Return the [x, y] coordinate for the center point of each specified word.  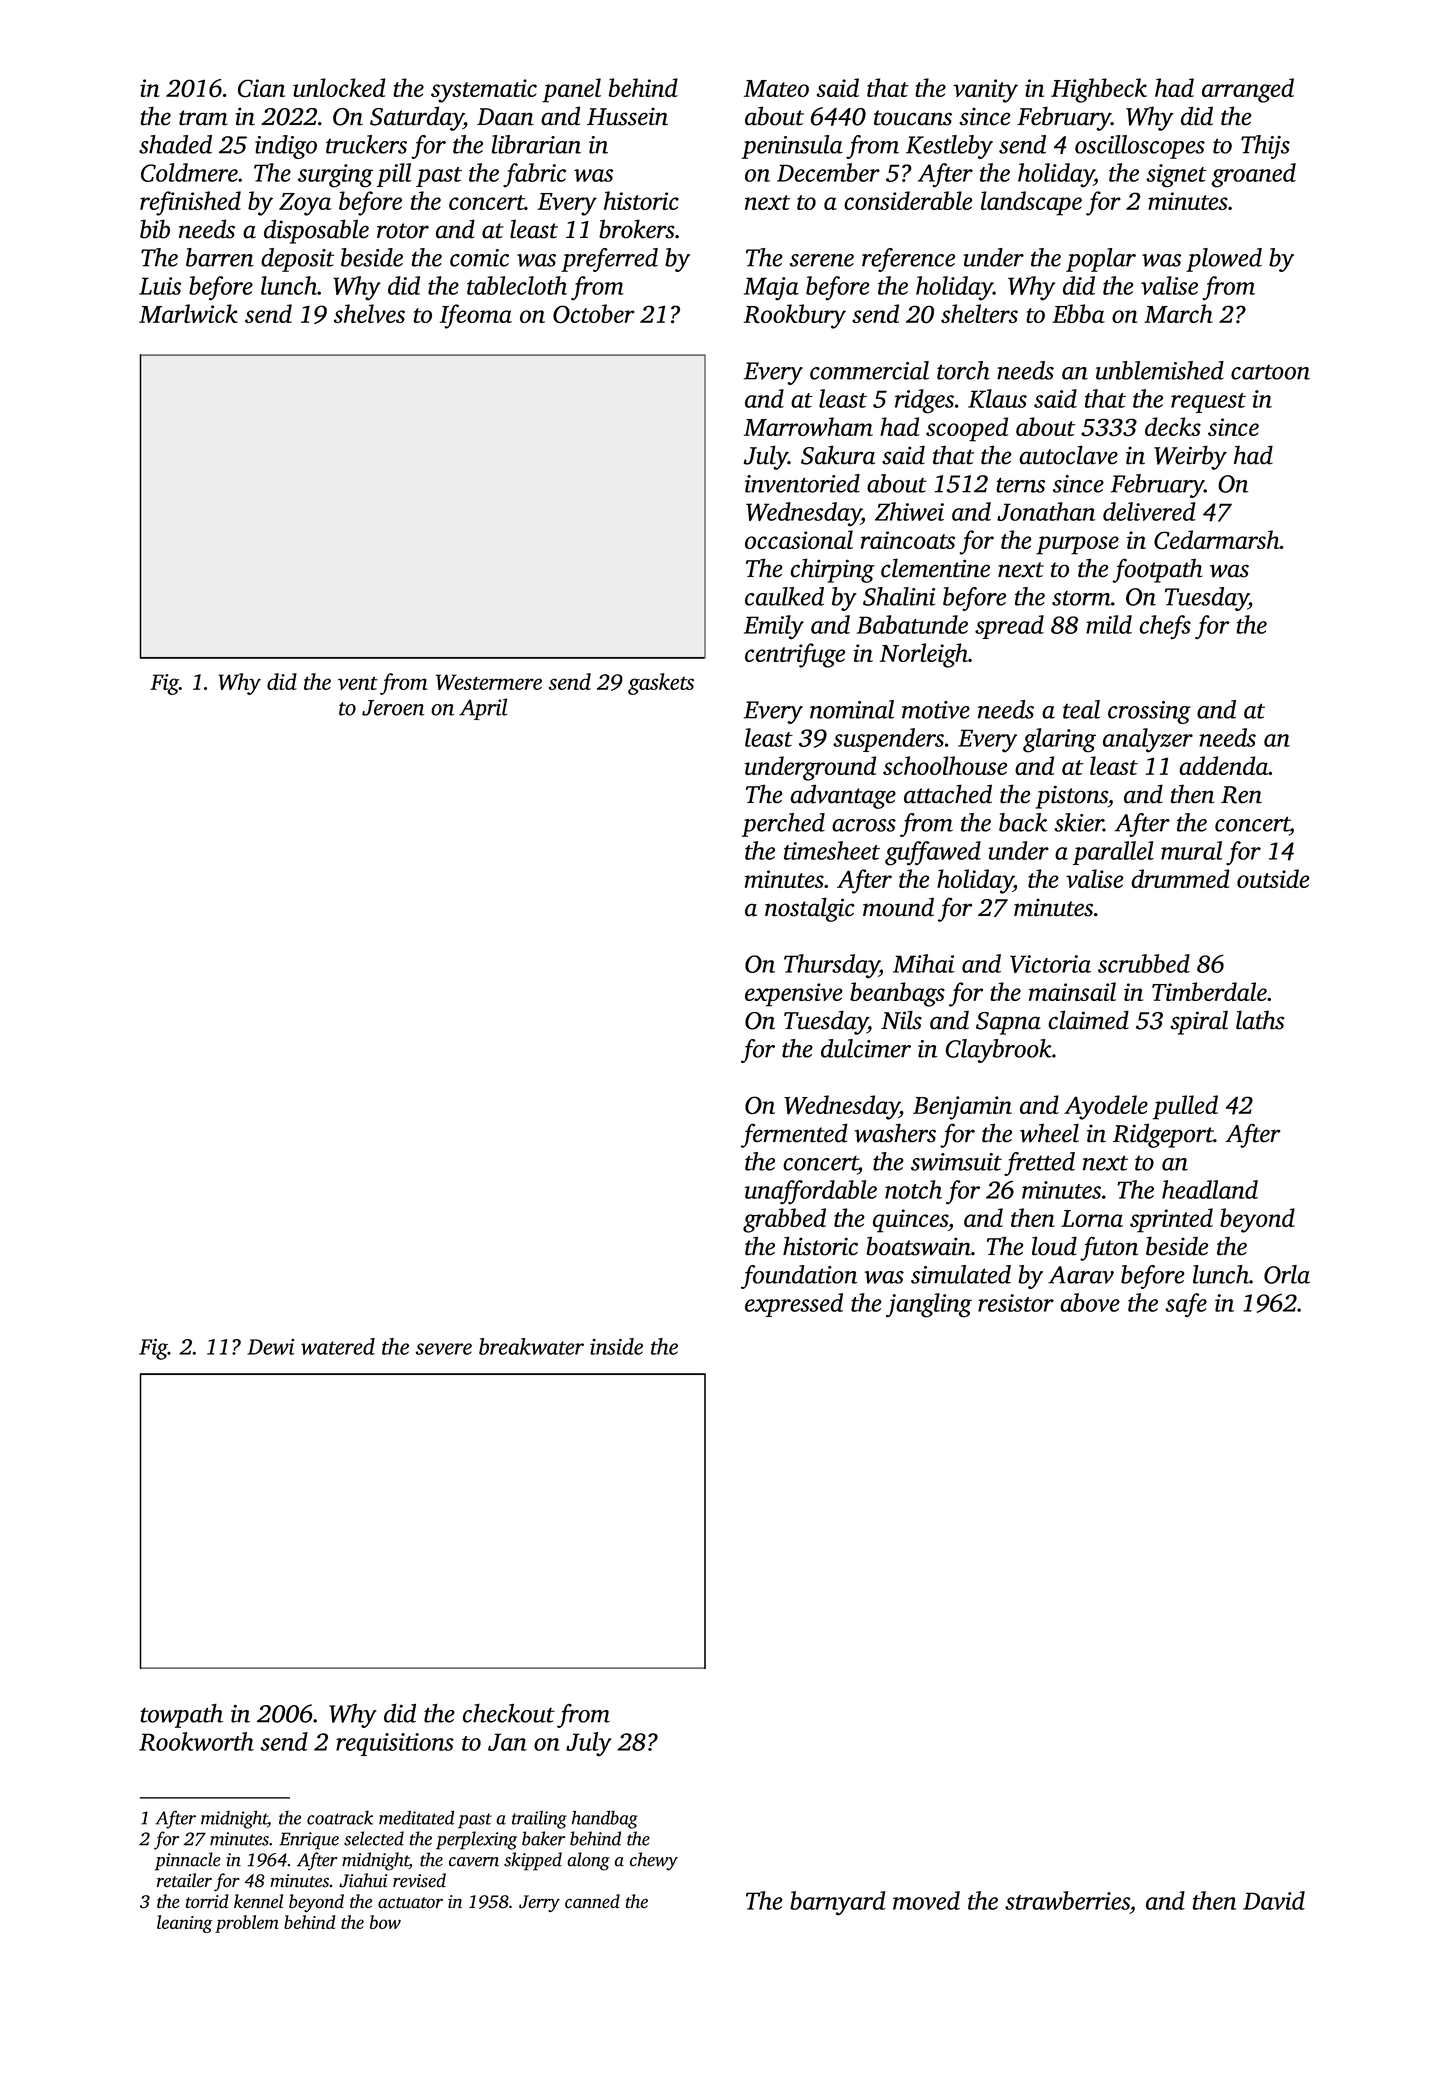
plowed [1224, 260]
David [1274, 1900]
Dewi [270, 1347]
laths [1260, 1020]
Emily [774, 627]
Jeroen [393, 708]
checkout [509, 1713]
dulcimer [866, 1048]
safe [1186, 1305]
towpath [181, 1716]
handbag [605, 1819]
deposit [297, 260]
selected [374, 1838]
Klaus [997, 398]
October [593, 314]
